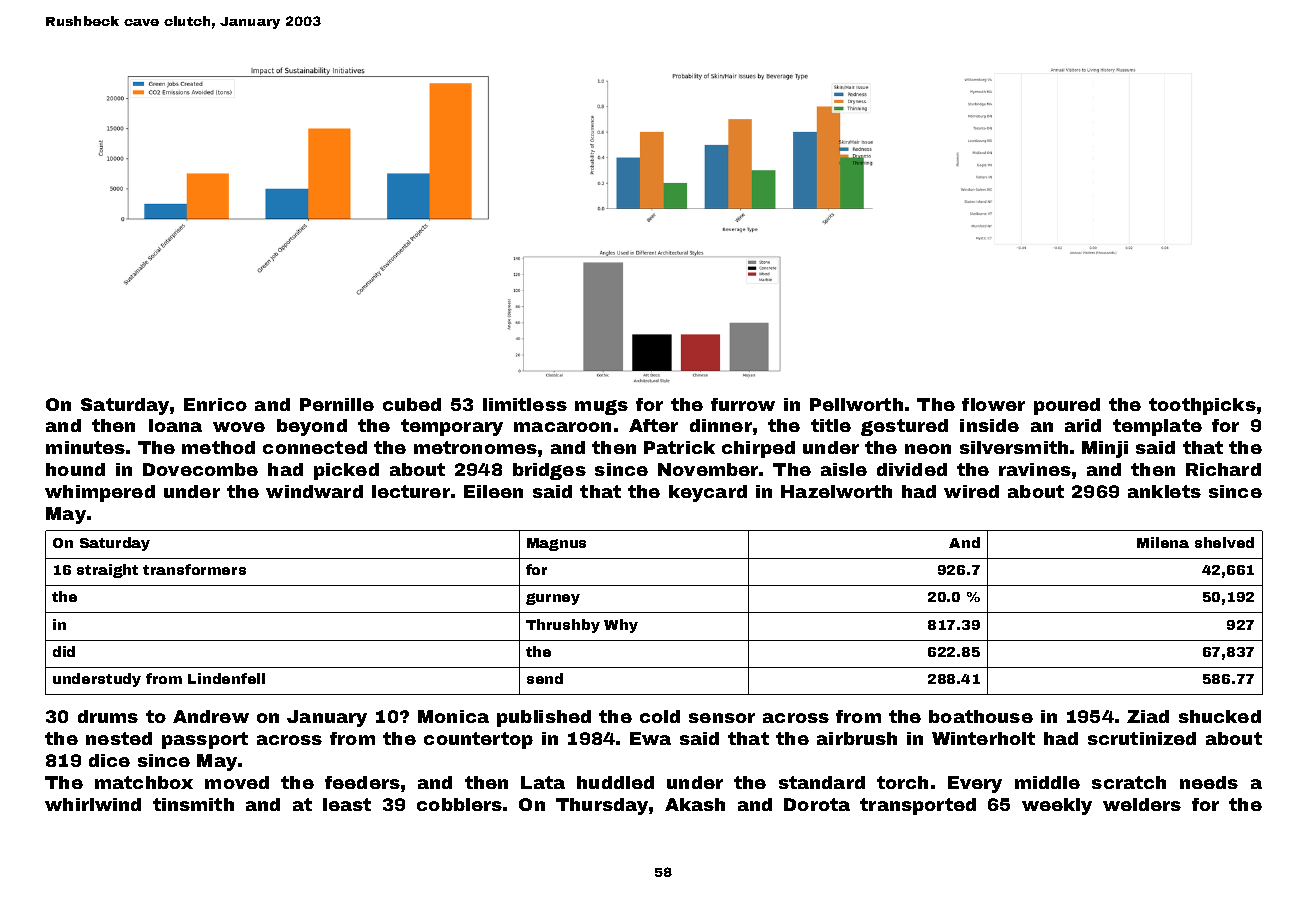  I want to click on Magnus, so click(556, 544).
